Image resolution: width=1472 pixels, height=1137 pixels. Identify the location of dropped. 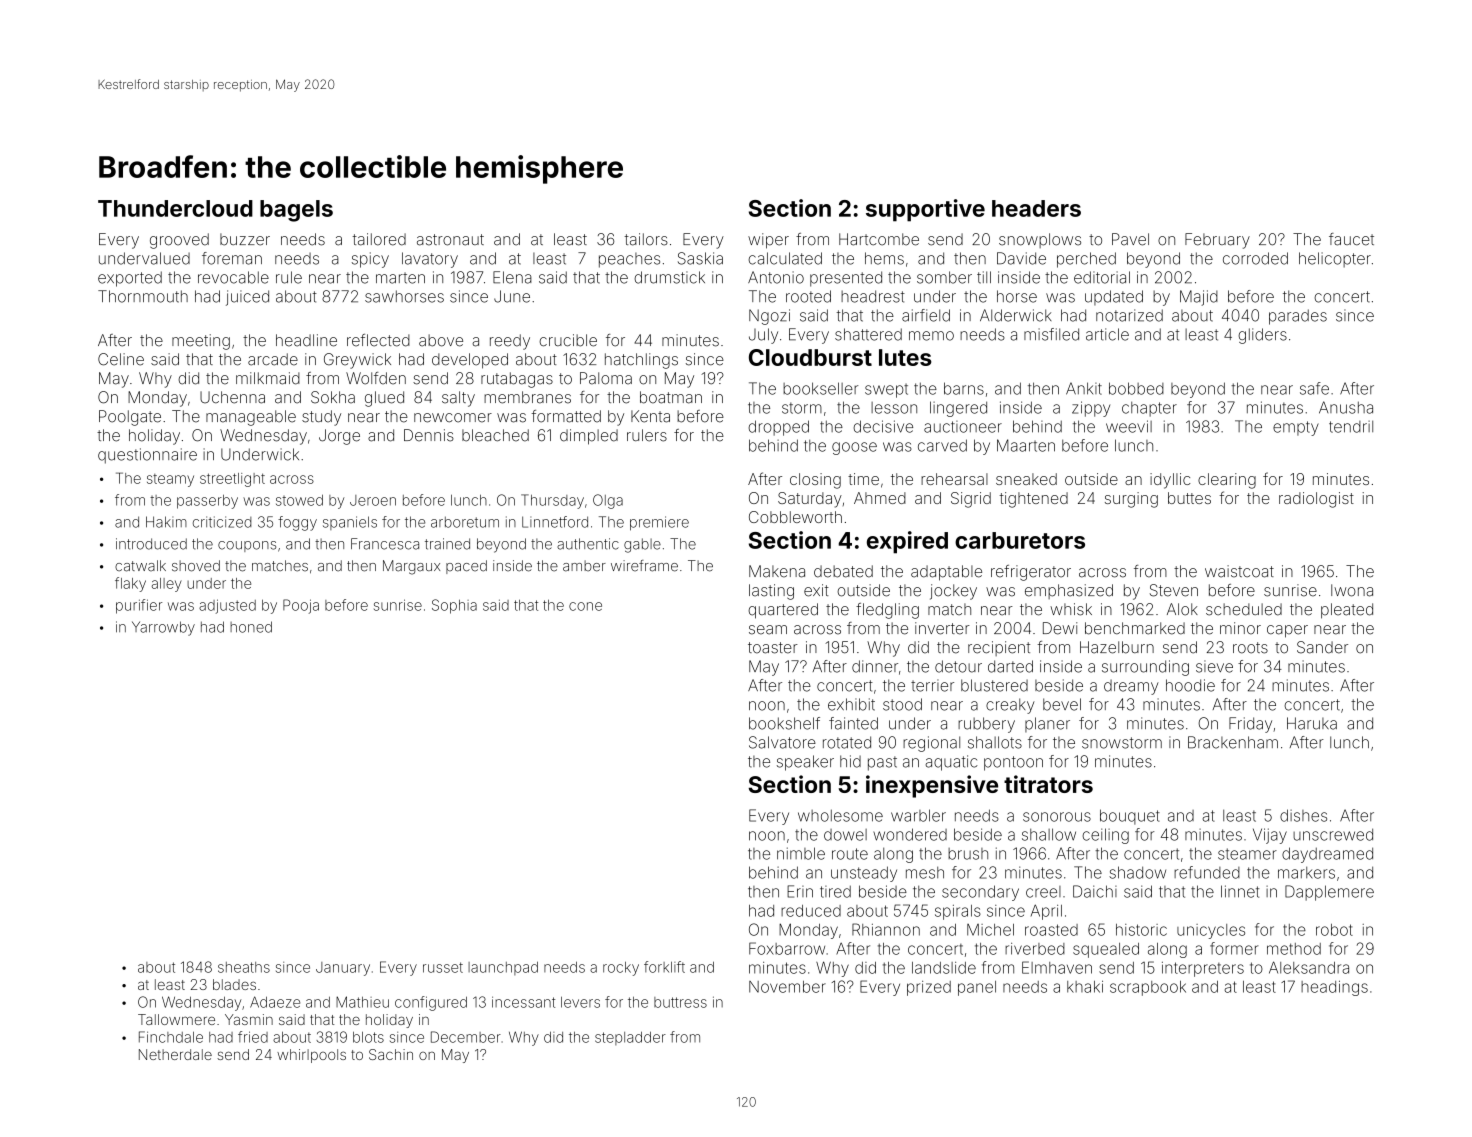
(778, 428).
